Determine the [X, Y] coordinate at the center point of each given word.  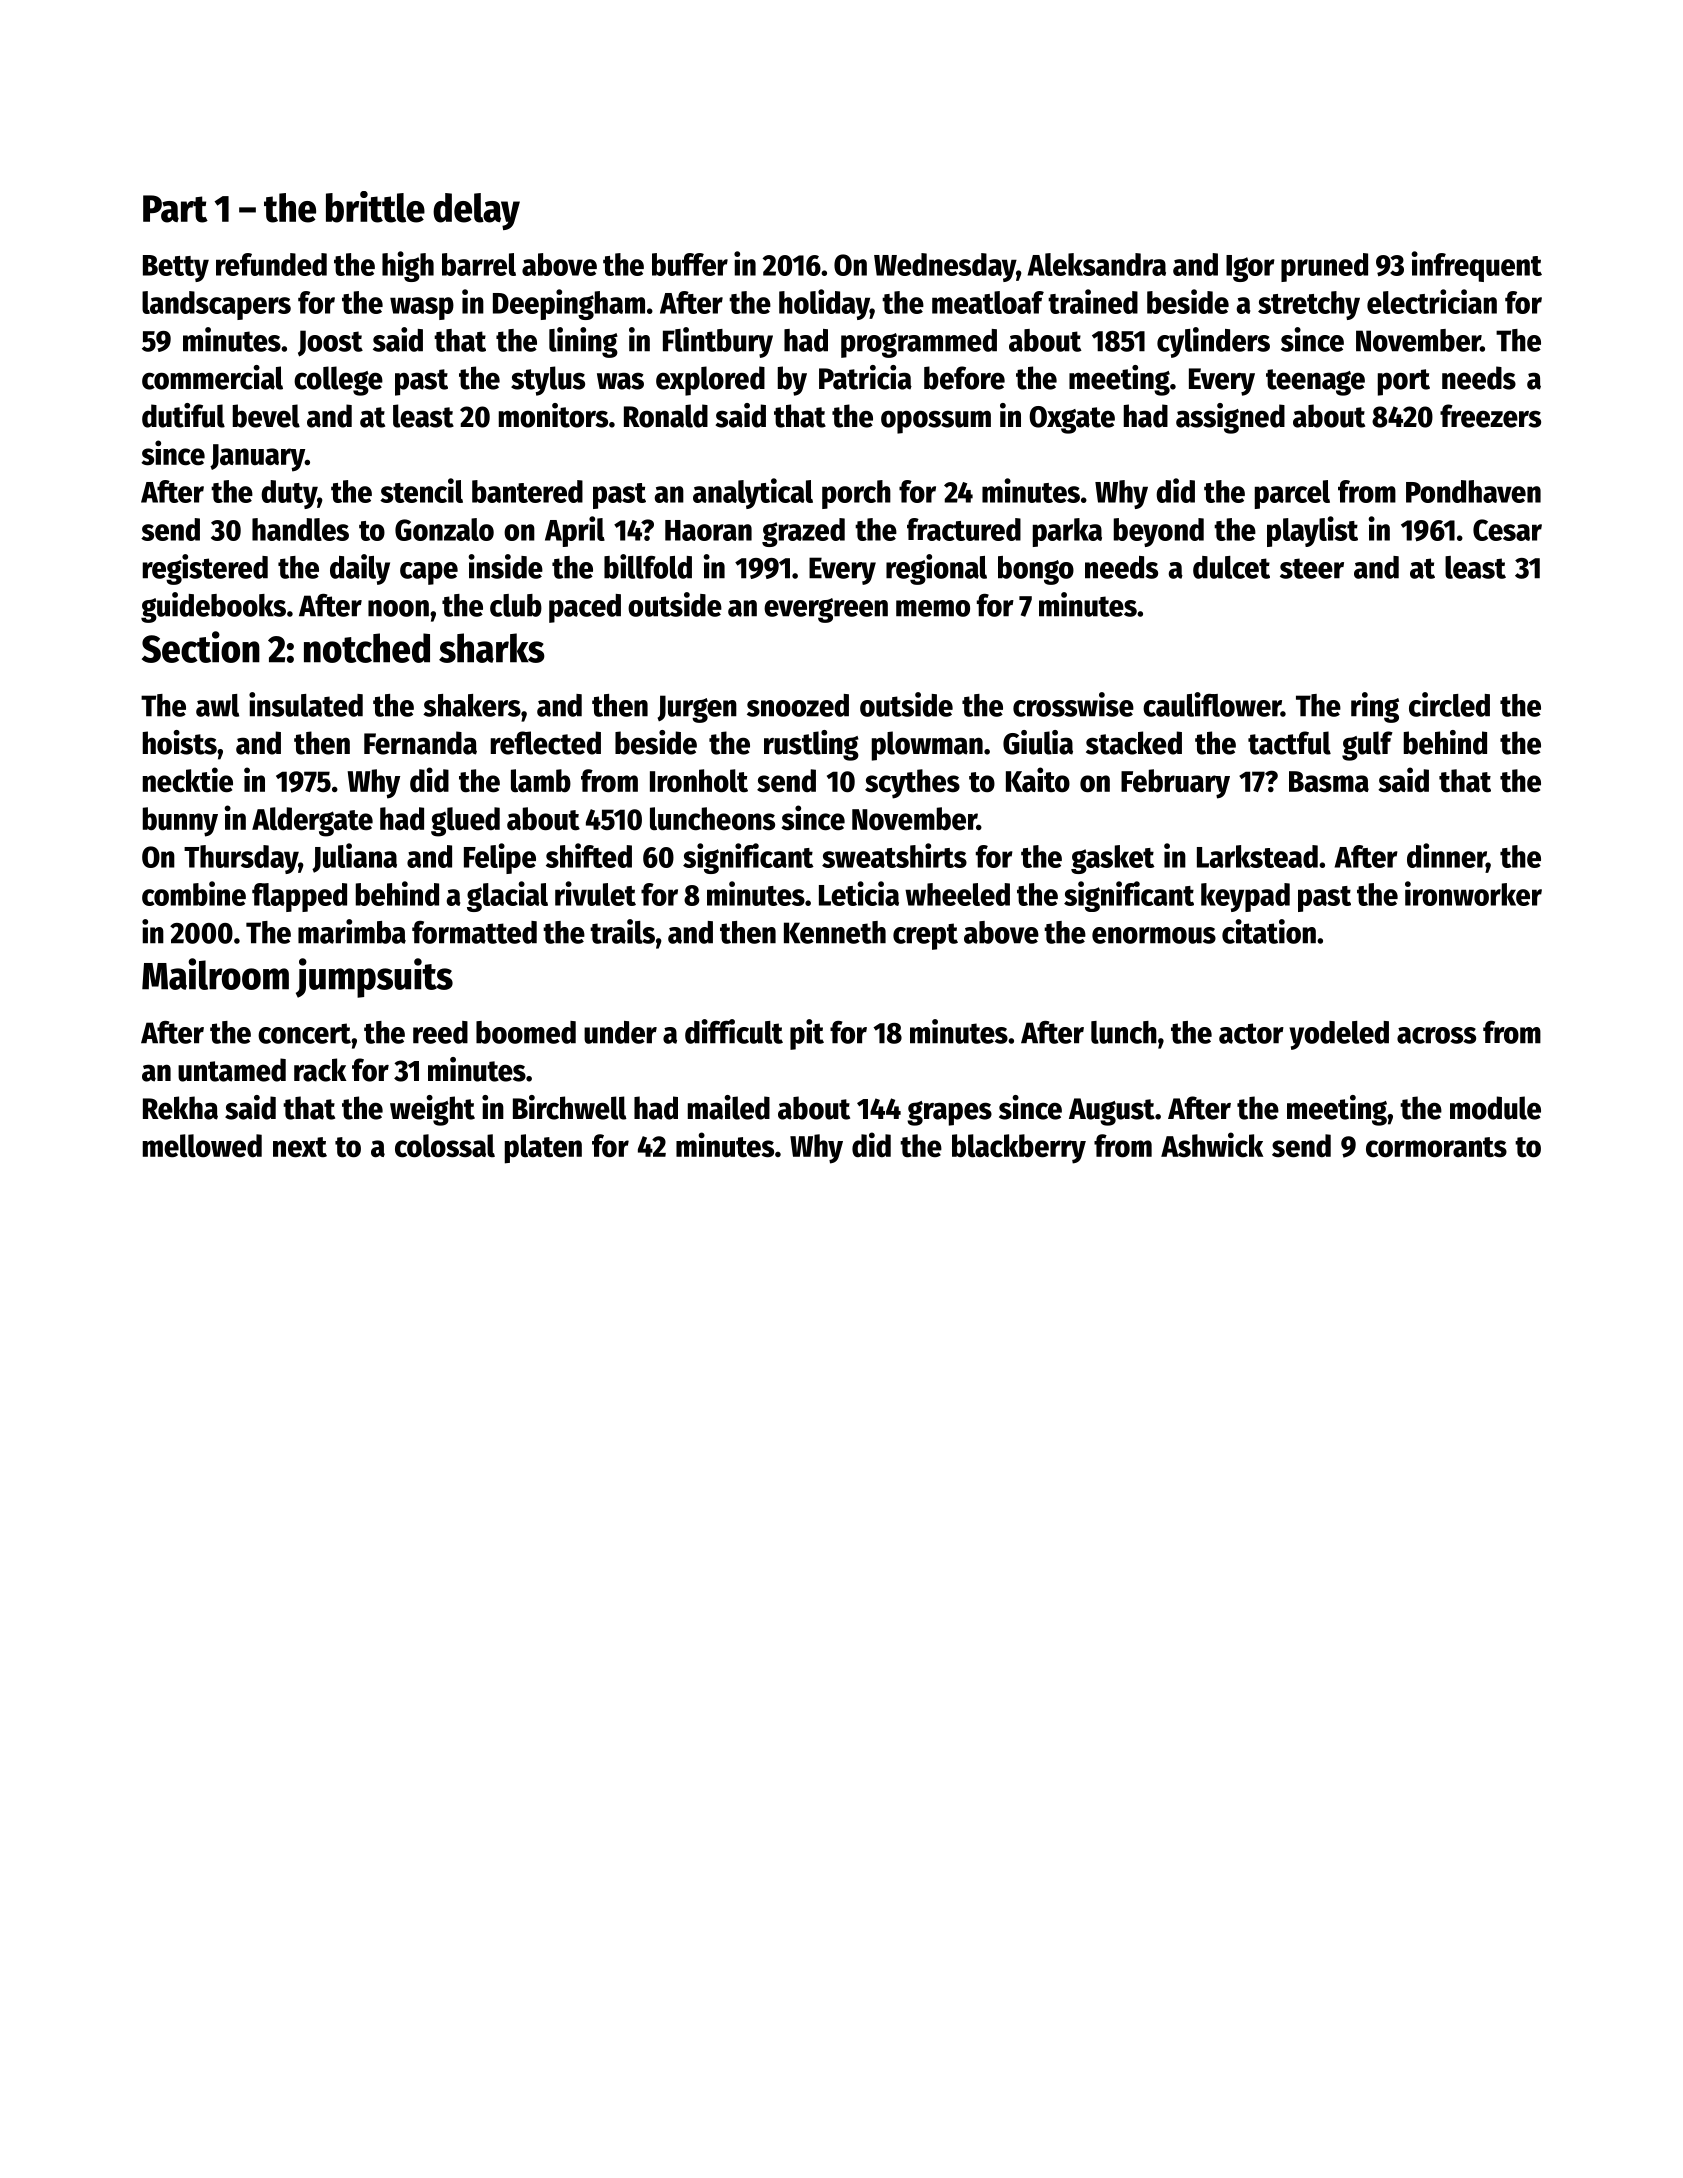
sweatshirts [894, 855]
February [1175, 784]
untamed [232, 1070]
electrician [1432, 301]
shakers [472, 705]
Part [175, 209]
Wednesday [945, 267]
